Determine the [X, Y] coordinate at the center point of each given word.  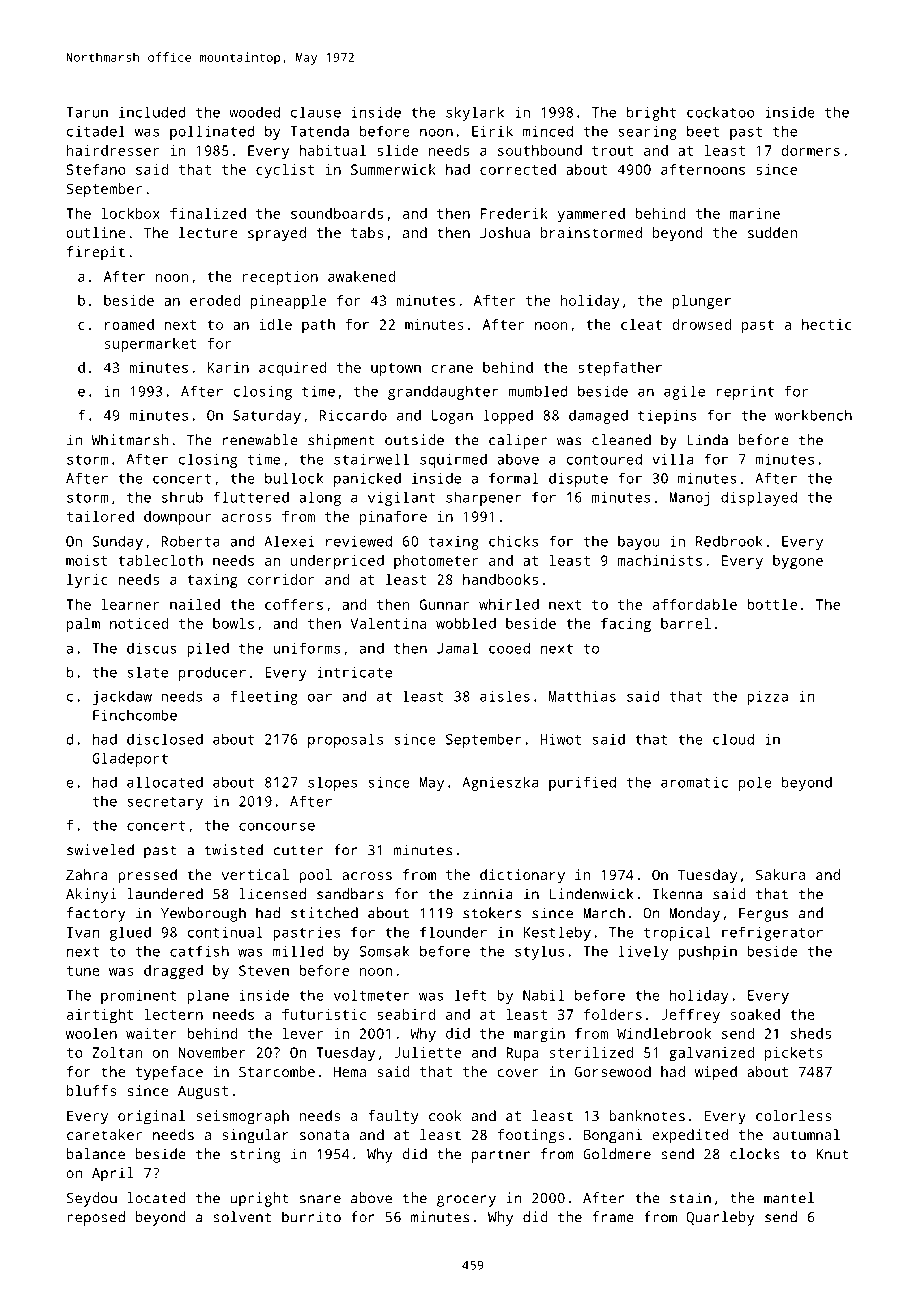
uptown [396, 369]
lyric [87, 581]
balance [96, 1154]
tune [83, 971]
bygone [798, 562]
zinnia [488, 894]
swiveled [100, 850]
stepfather [620, 369]
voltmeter [371, 995]
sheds [811, 1033]
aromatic [694, 782]
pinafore [393, 518]
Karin [228, 367]
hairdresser [113, 150]
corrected [518, 169]
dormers [811, 150]
